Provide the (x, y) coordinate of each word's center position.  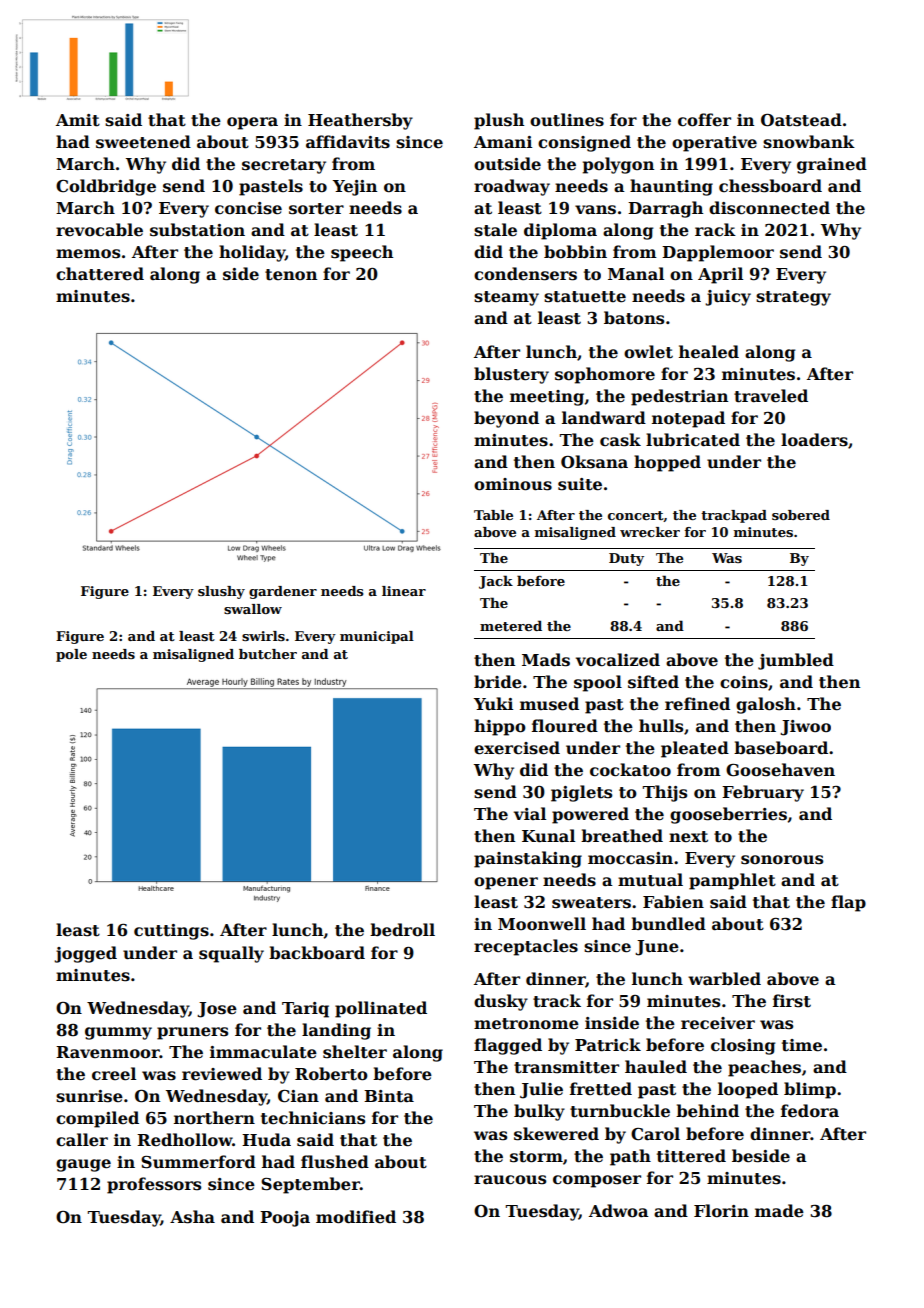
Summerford (198, 1162)
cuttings (171, 932)
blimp (810, 1090)
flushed (335, 1162)
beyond (506, 419)
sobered (801, 515)
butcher (268, 654)
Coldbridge (106, 187)
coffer (704, 120)
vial (530, 813)
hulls (661, 726)
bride (498, 682)
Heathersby (360, 121)
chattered (100, 274)
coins (744, 682)
